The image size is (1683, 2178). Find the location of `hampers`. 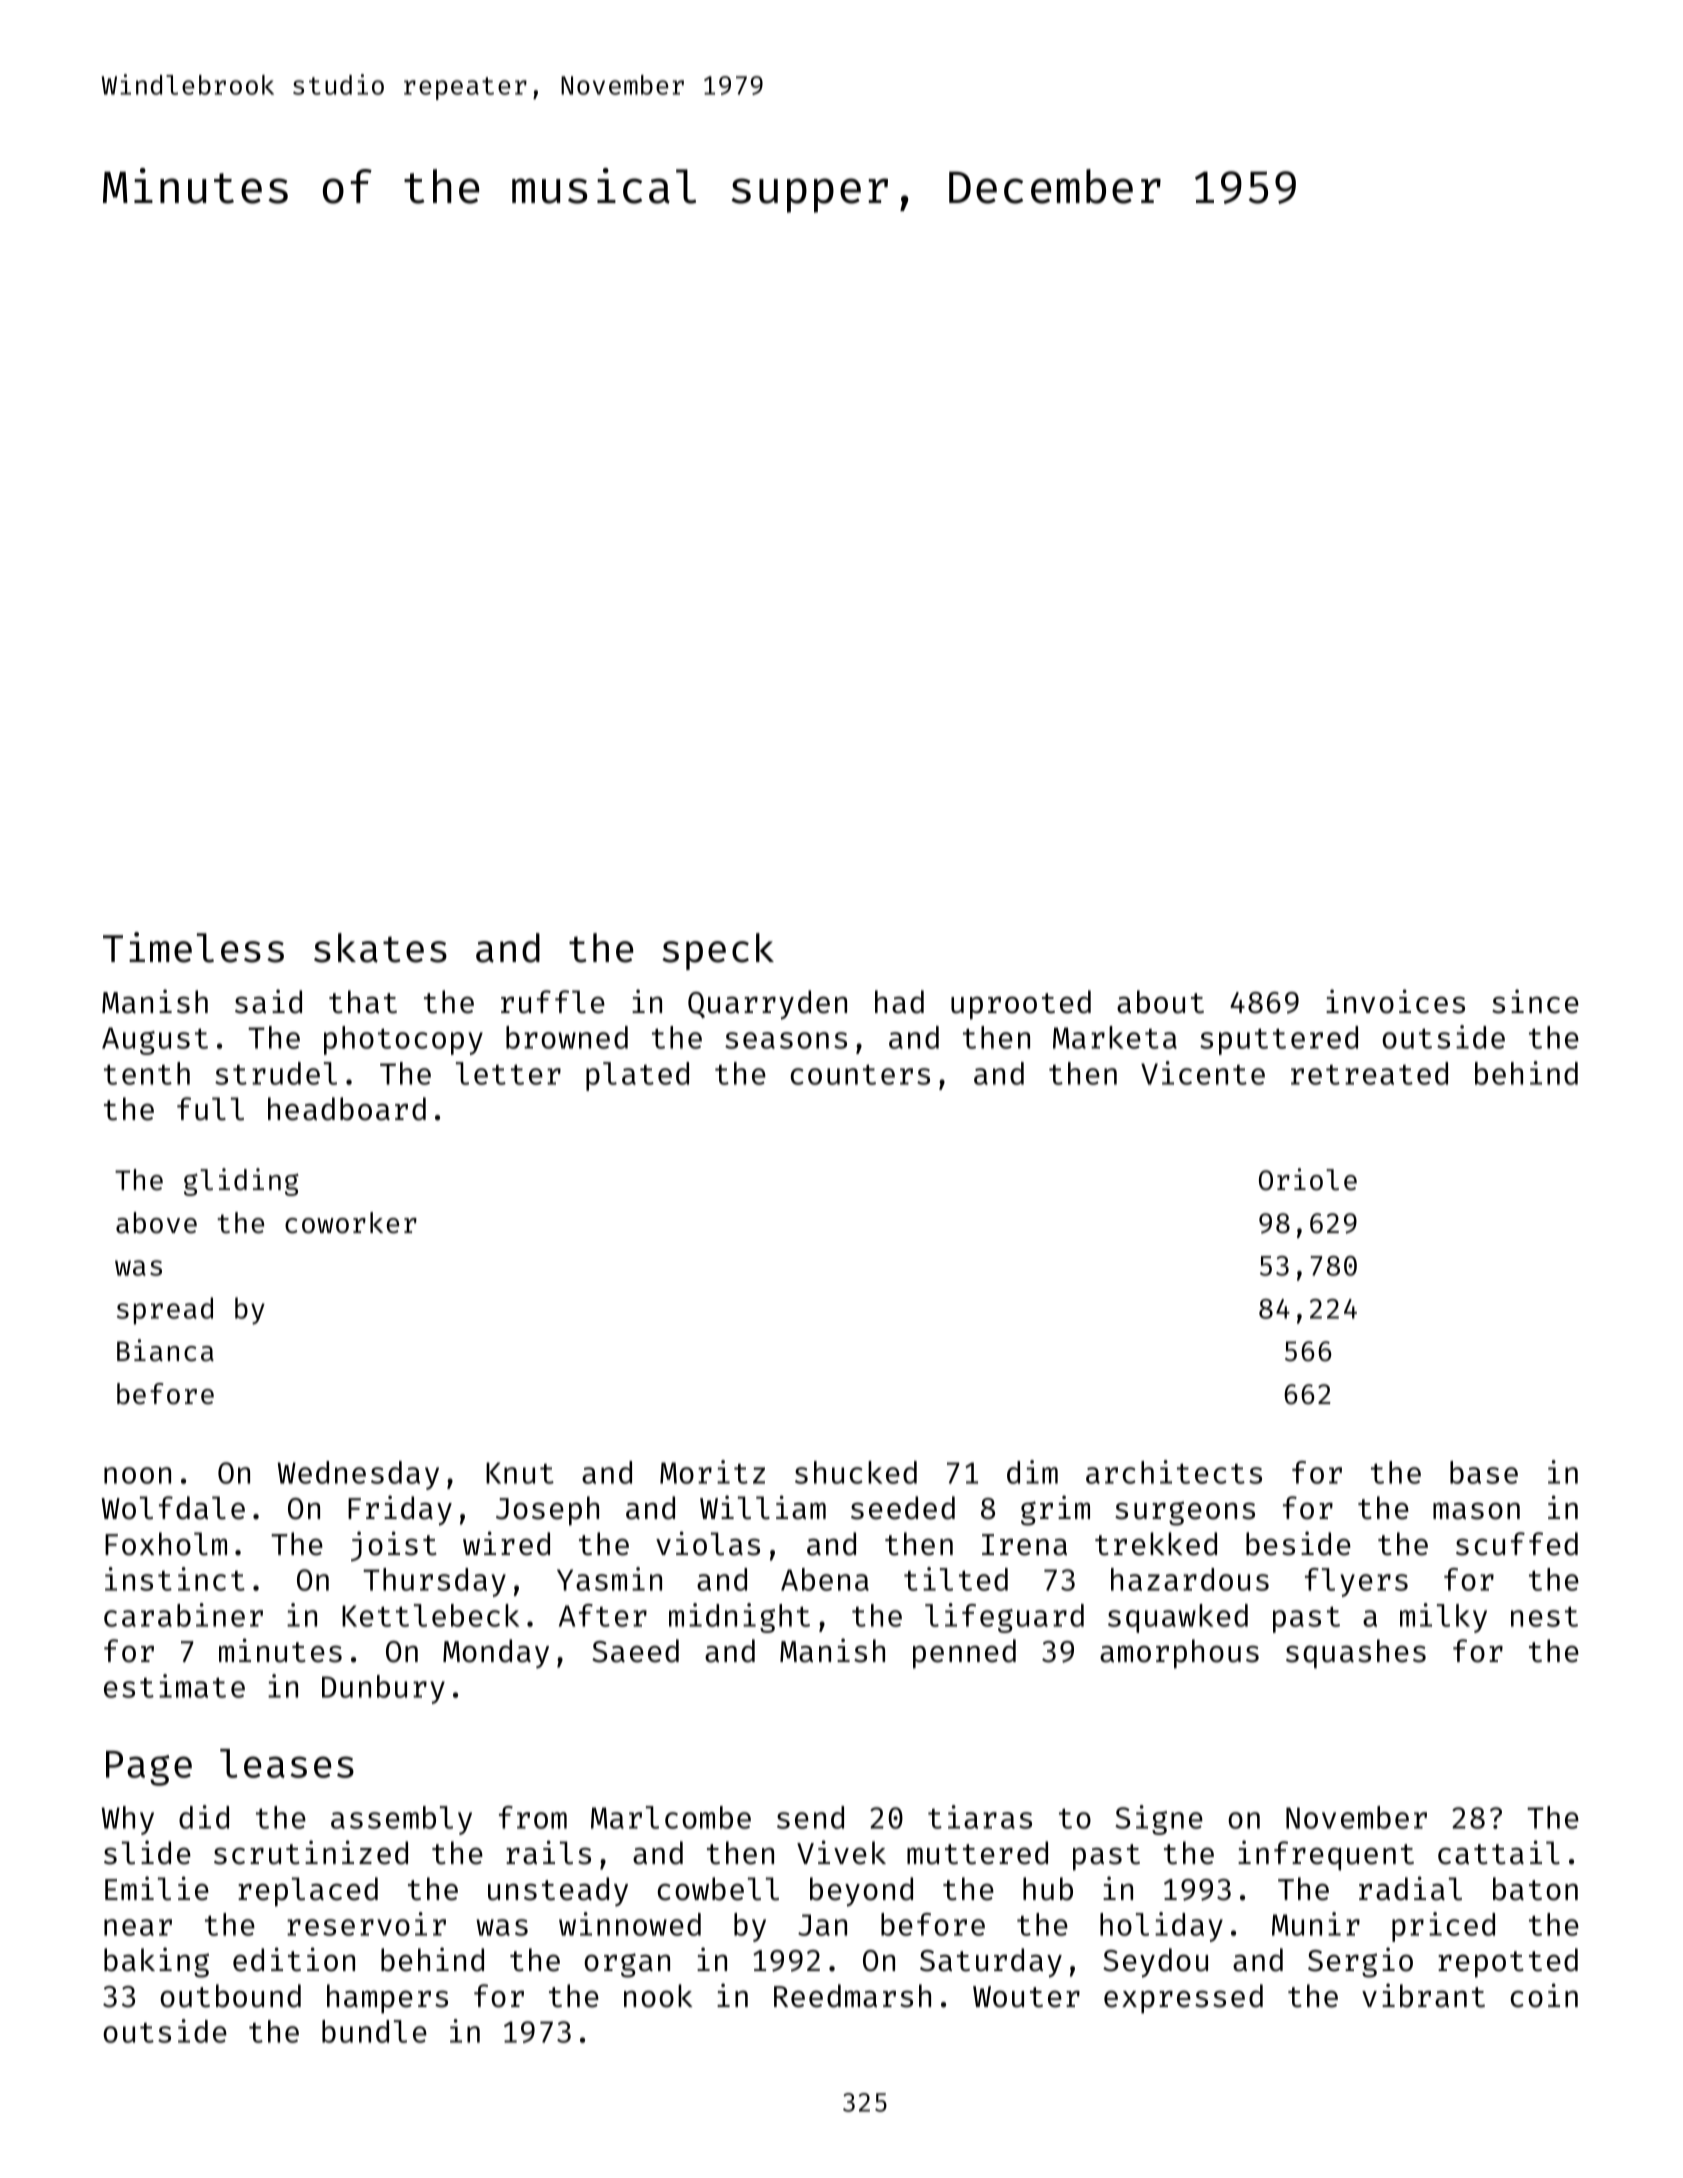

hampers is located at coordinates (387, 1999).
